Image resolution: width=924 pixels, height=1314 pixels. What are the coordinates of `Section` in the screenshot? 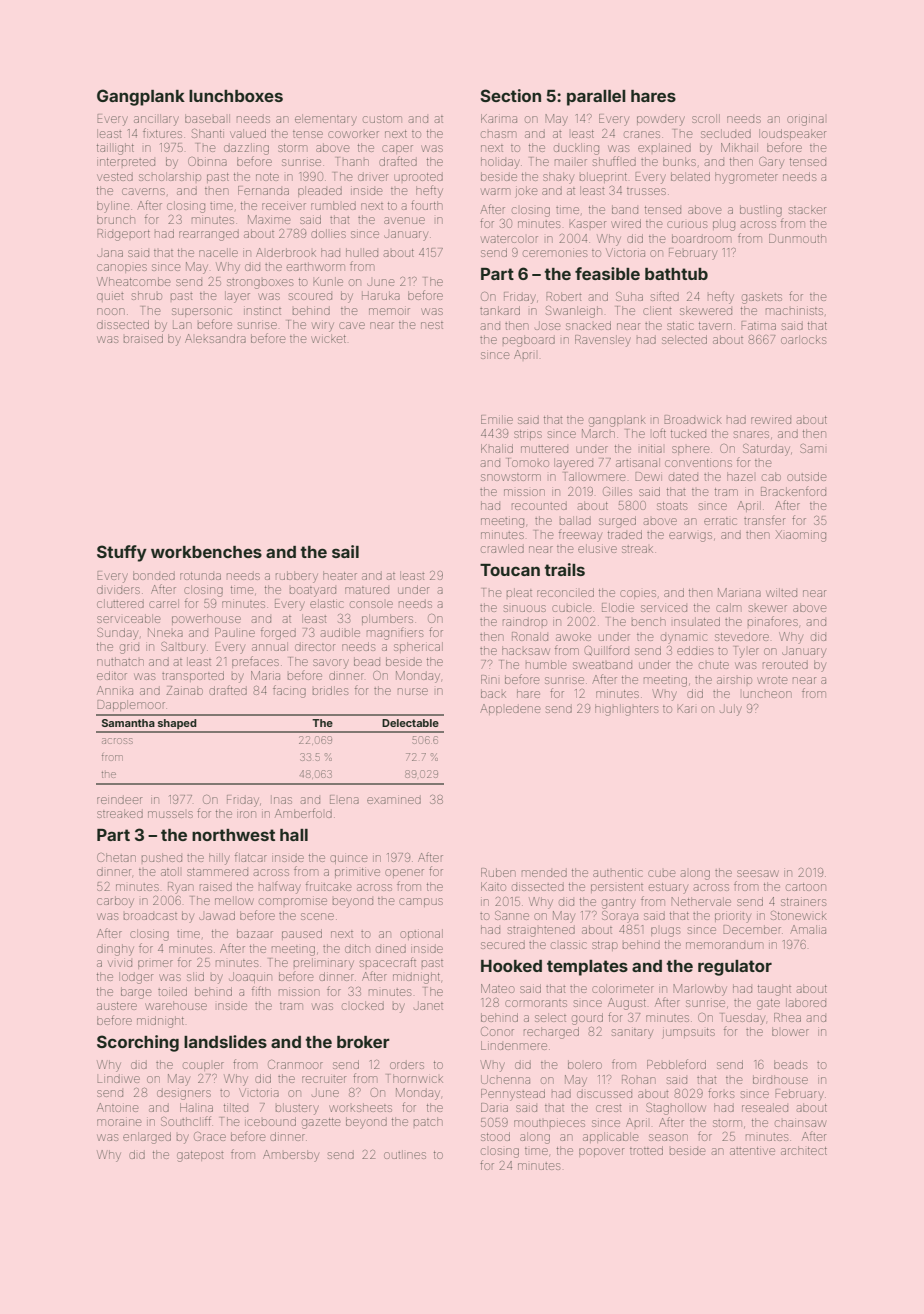 It's located at (510, 95).
